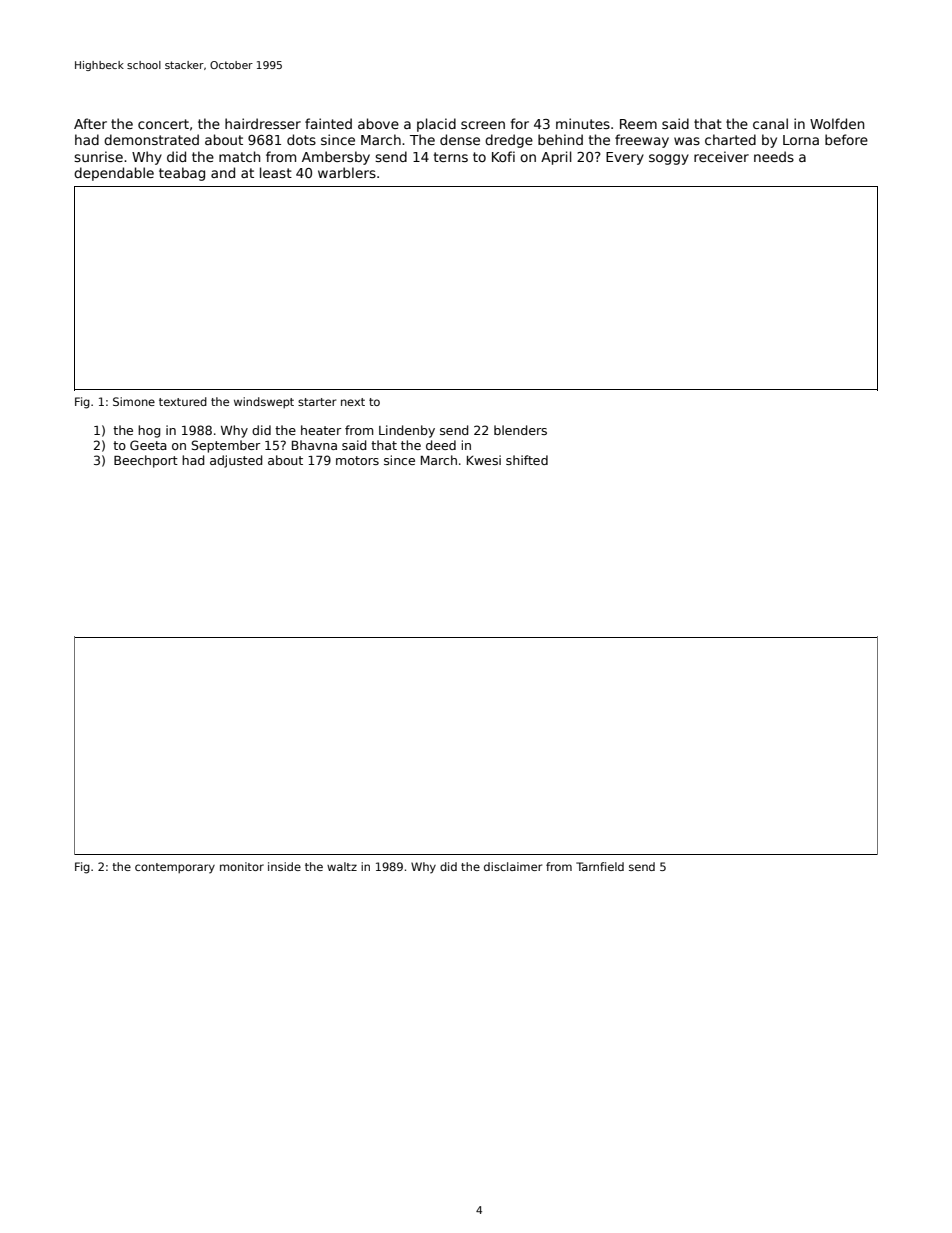  Describe the element at coordinates (264, 403) in the document. I see `windswept` at that location.
